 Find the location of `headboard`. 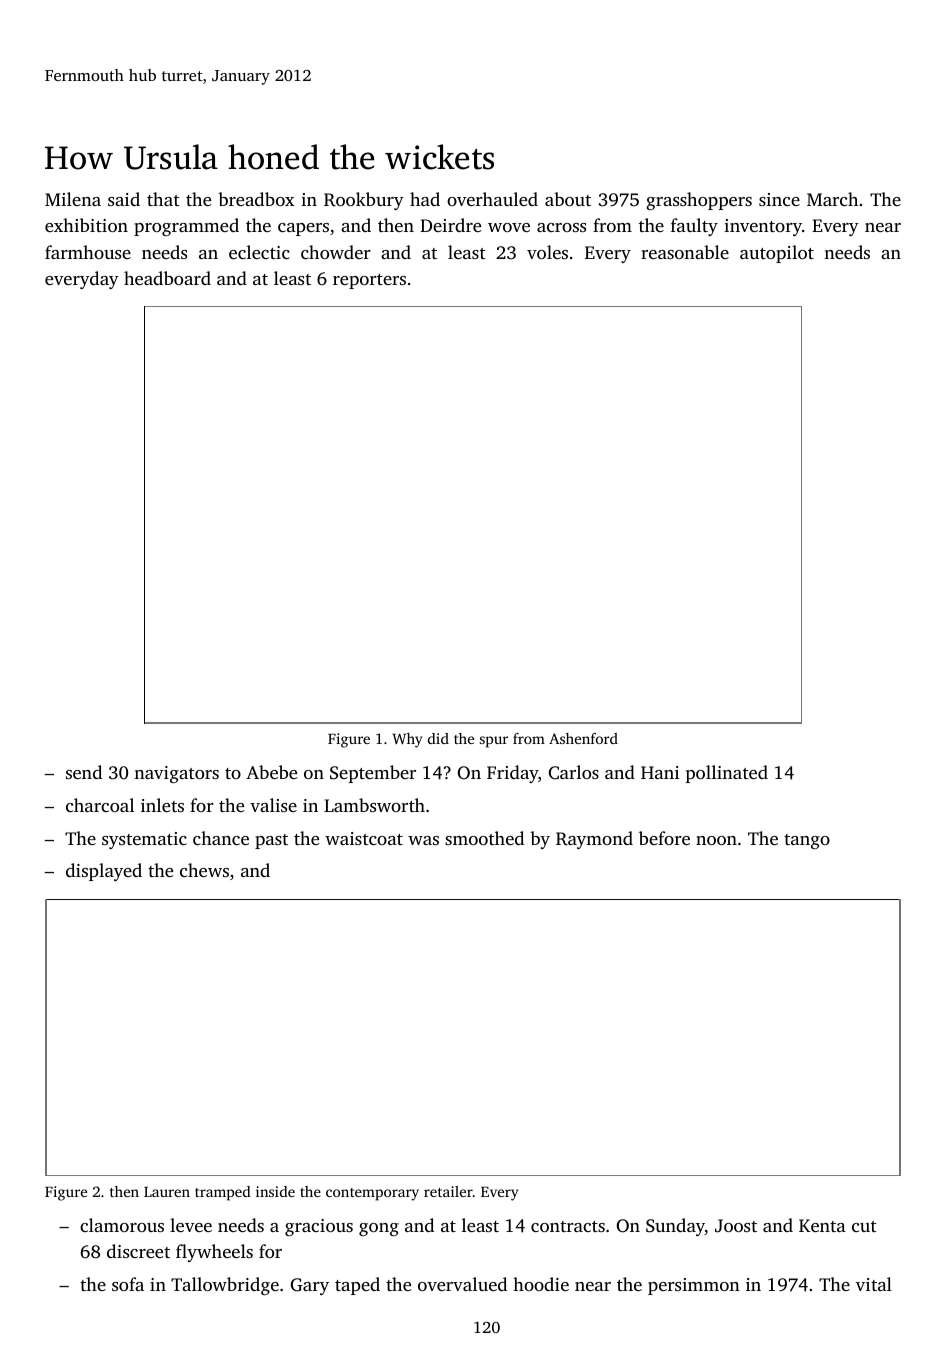

headboard is located at coordinates (167, 278).
